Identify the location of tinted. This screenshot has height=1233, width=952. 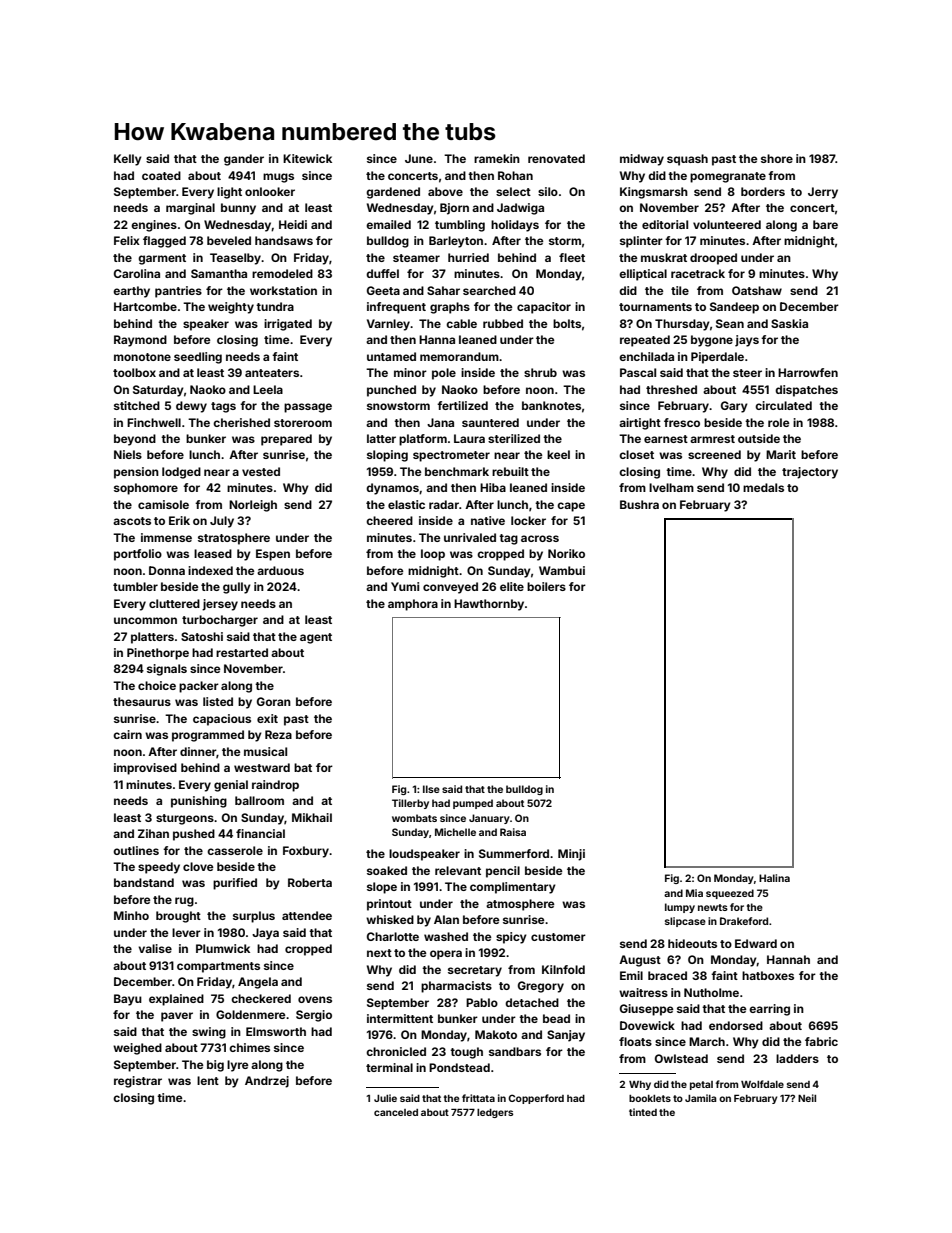
(643, 1112).
